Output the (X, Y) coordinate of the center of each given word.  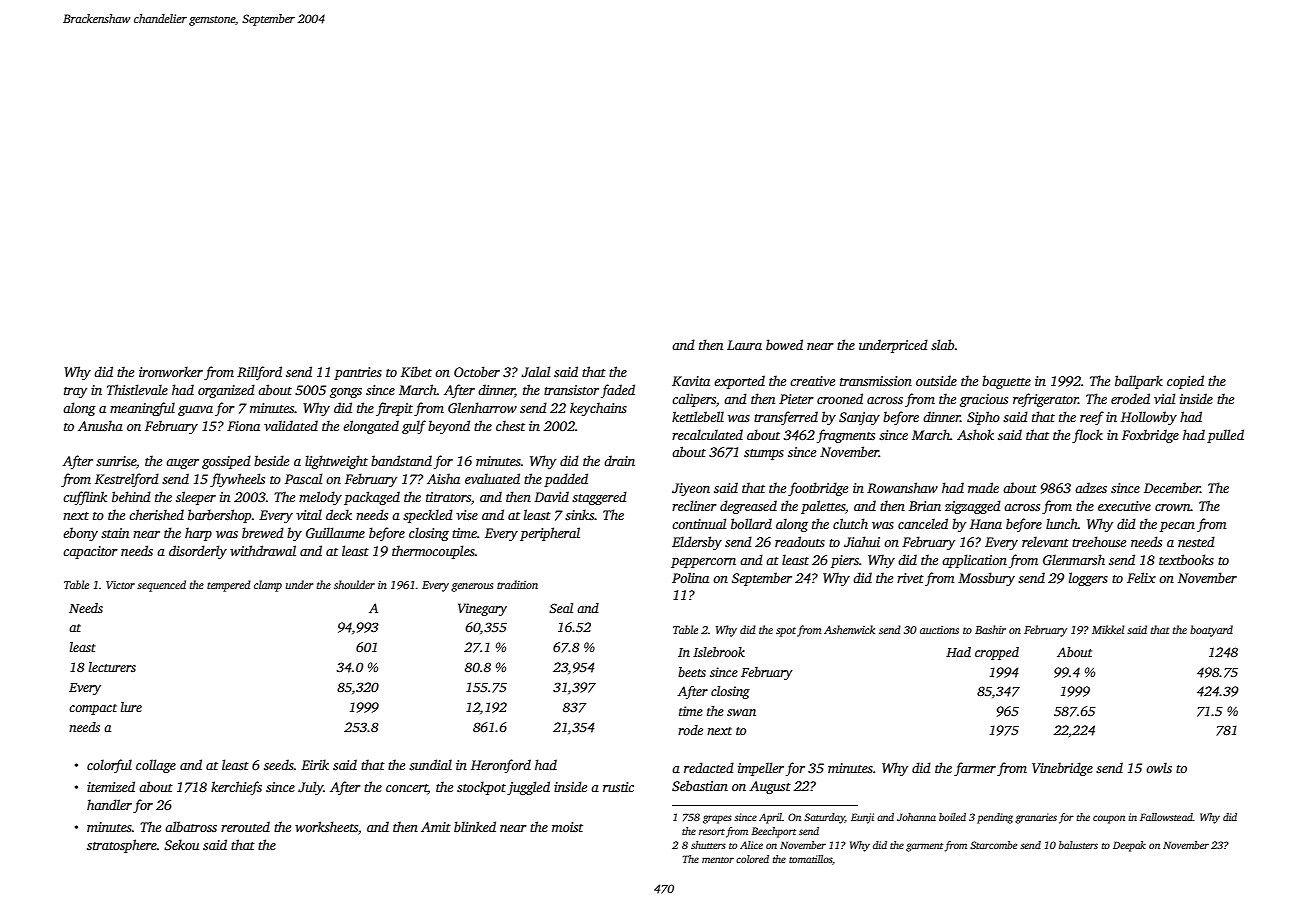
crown (1173, 507)
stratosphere (122, 846)
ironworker (171, 371)
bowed (784, 344)
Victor (120, 585)
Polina (690, 577)
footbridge (818, 489)
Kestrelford (127, 480)
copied (1185, 382)
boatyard (1211, 631)
